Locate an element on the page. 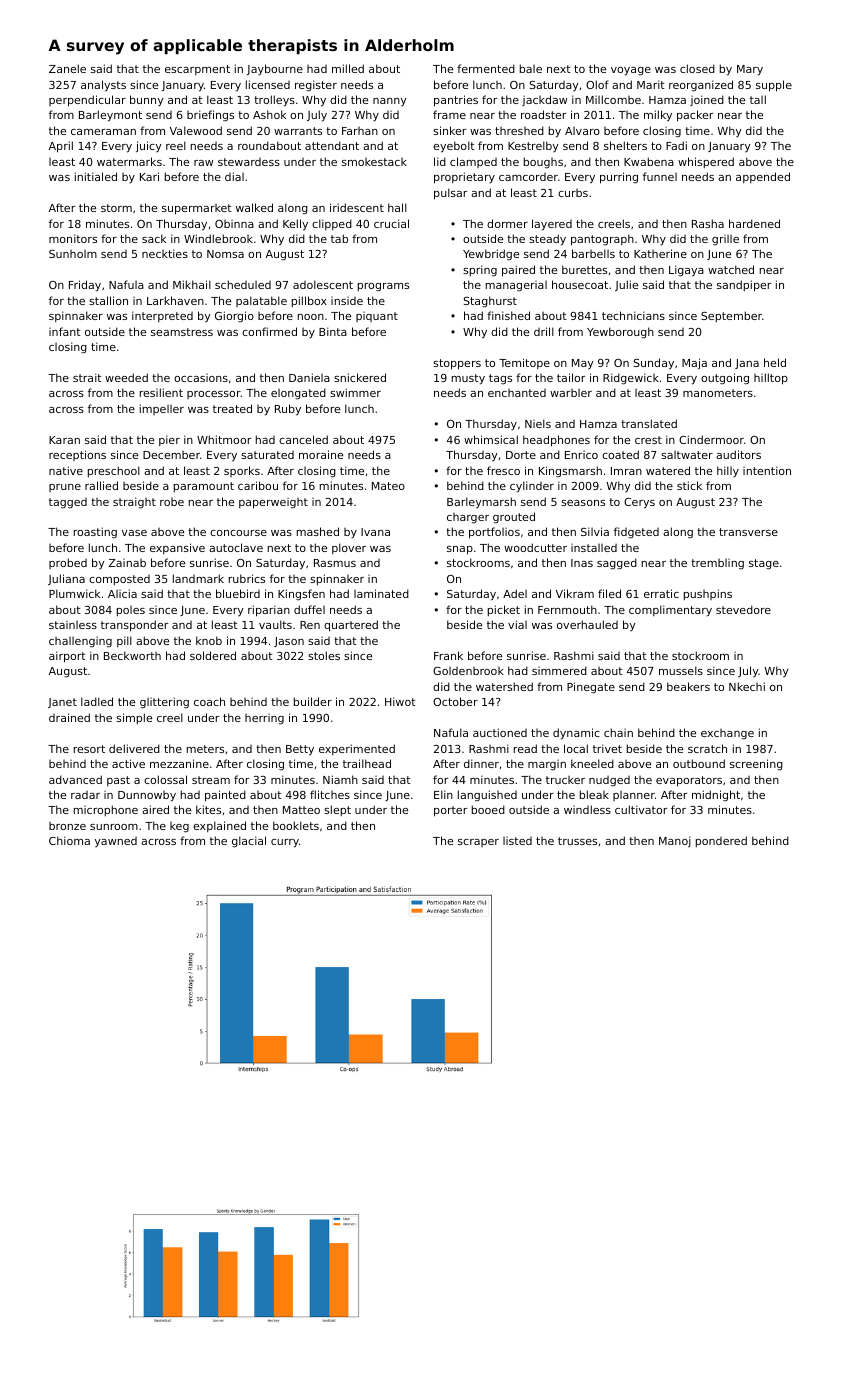 The width and height of the image is (849, 1400). builder is located at coordinates (313, 701).
